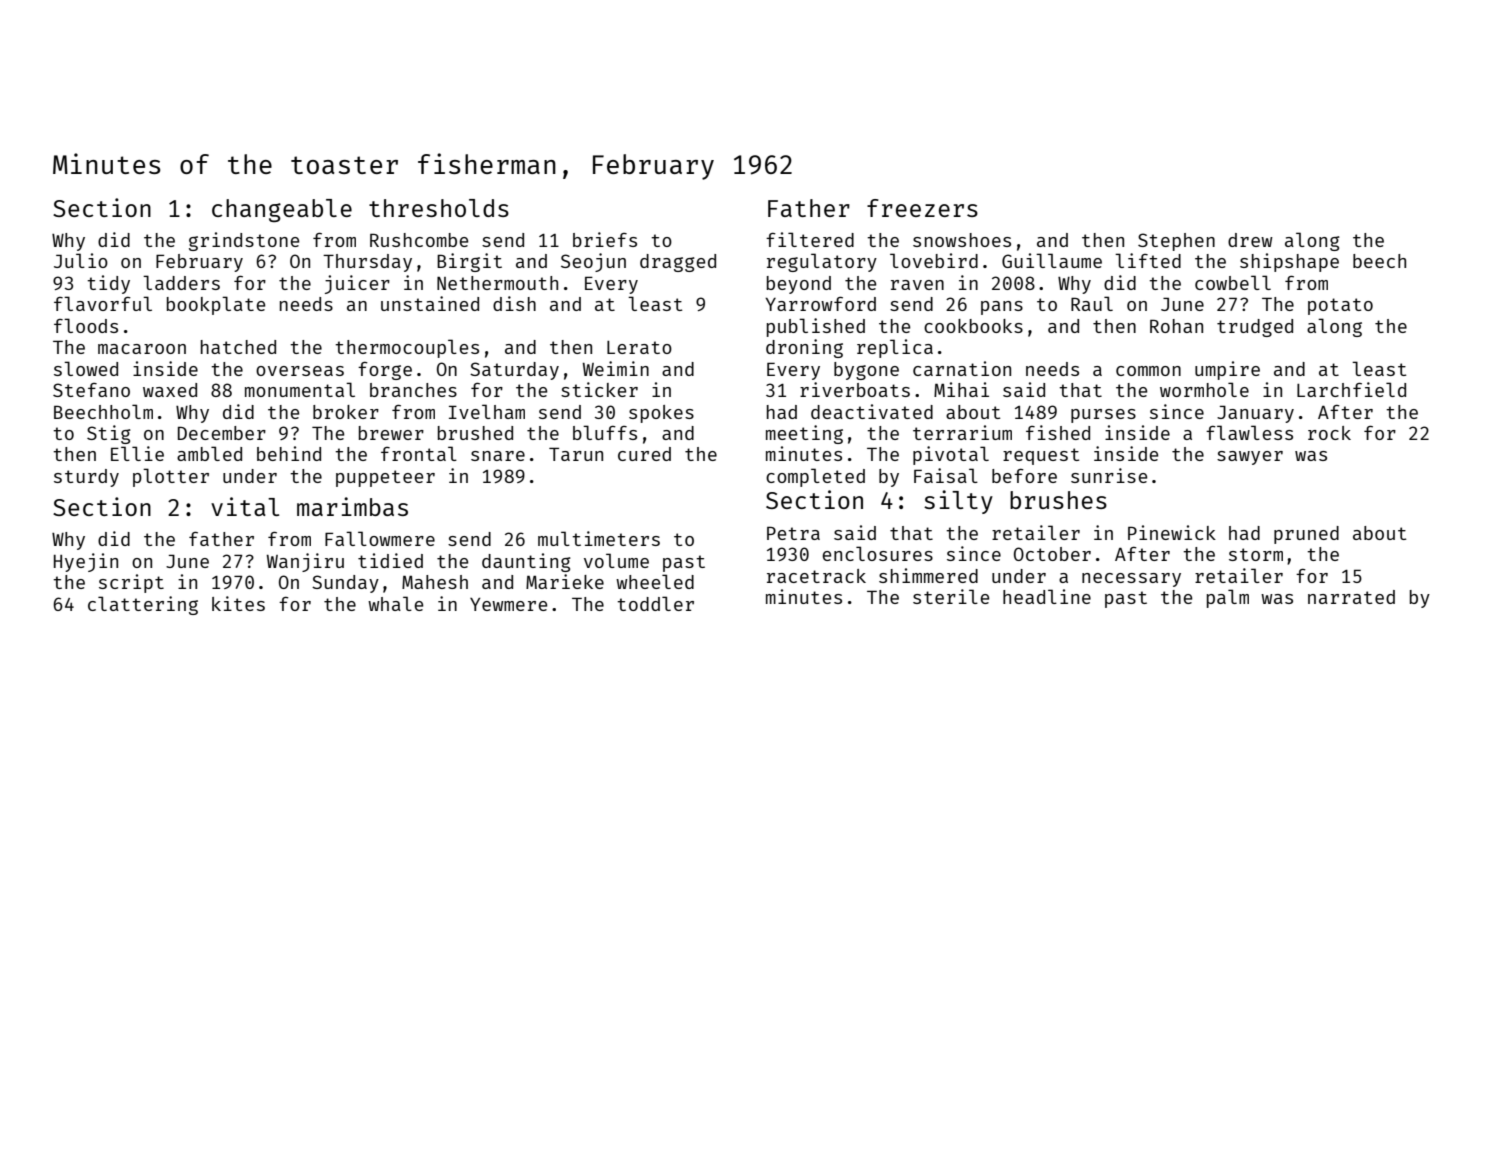 The image size is (1489, 1151). Describe the element at coordinates (439, 208) in the screenshot. I see `thresholds` at that location.
